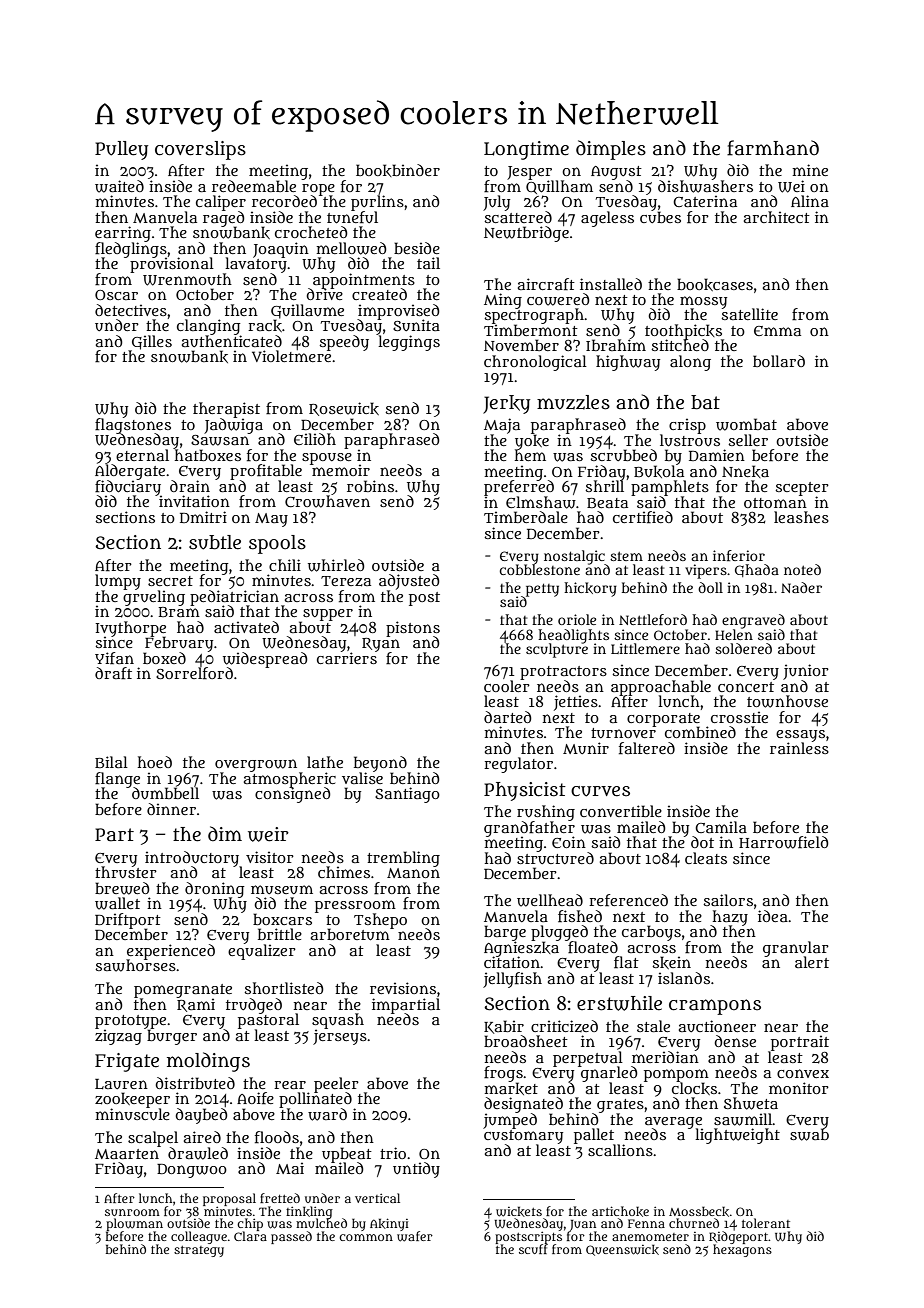 This page has width=924, height=1308. What do you see at coordinates (413, 873) in the page?
I see `Manon` at bounding box center [413, 873].
